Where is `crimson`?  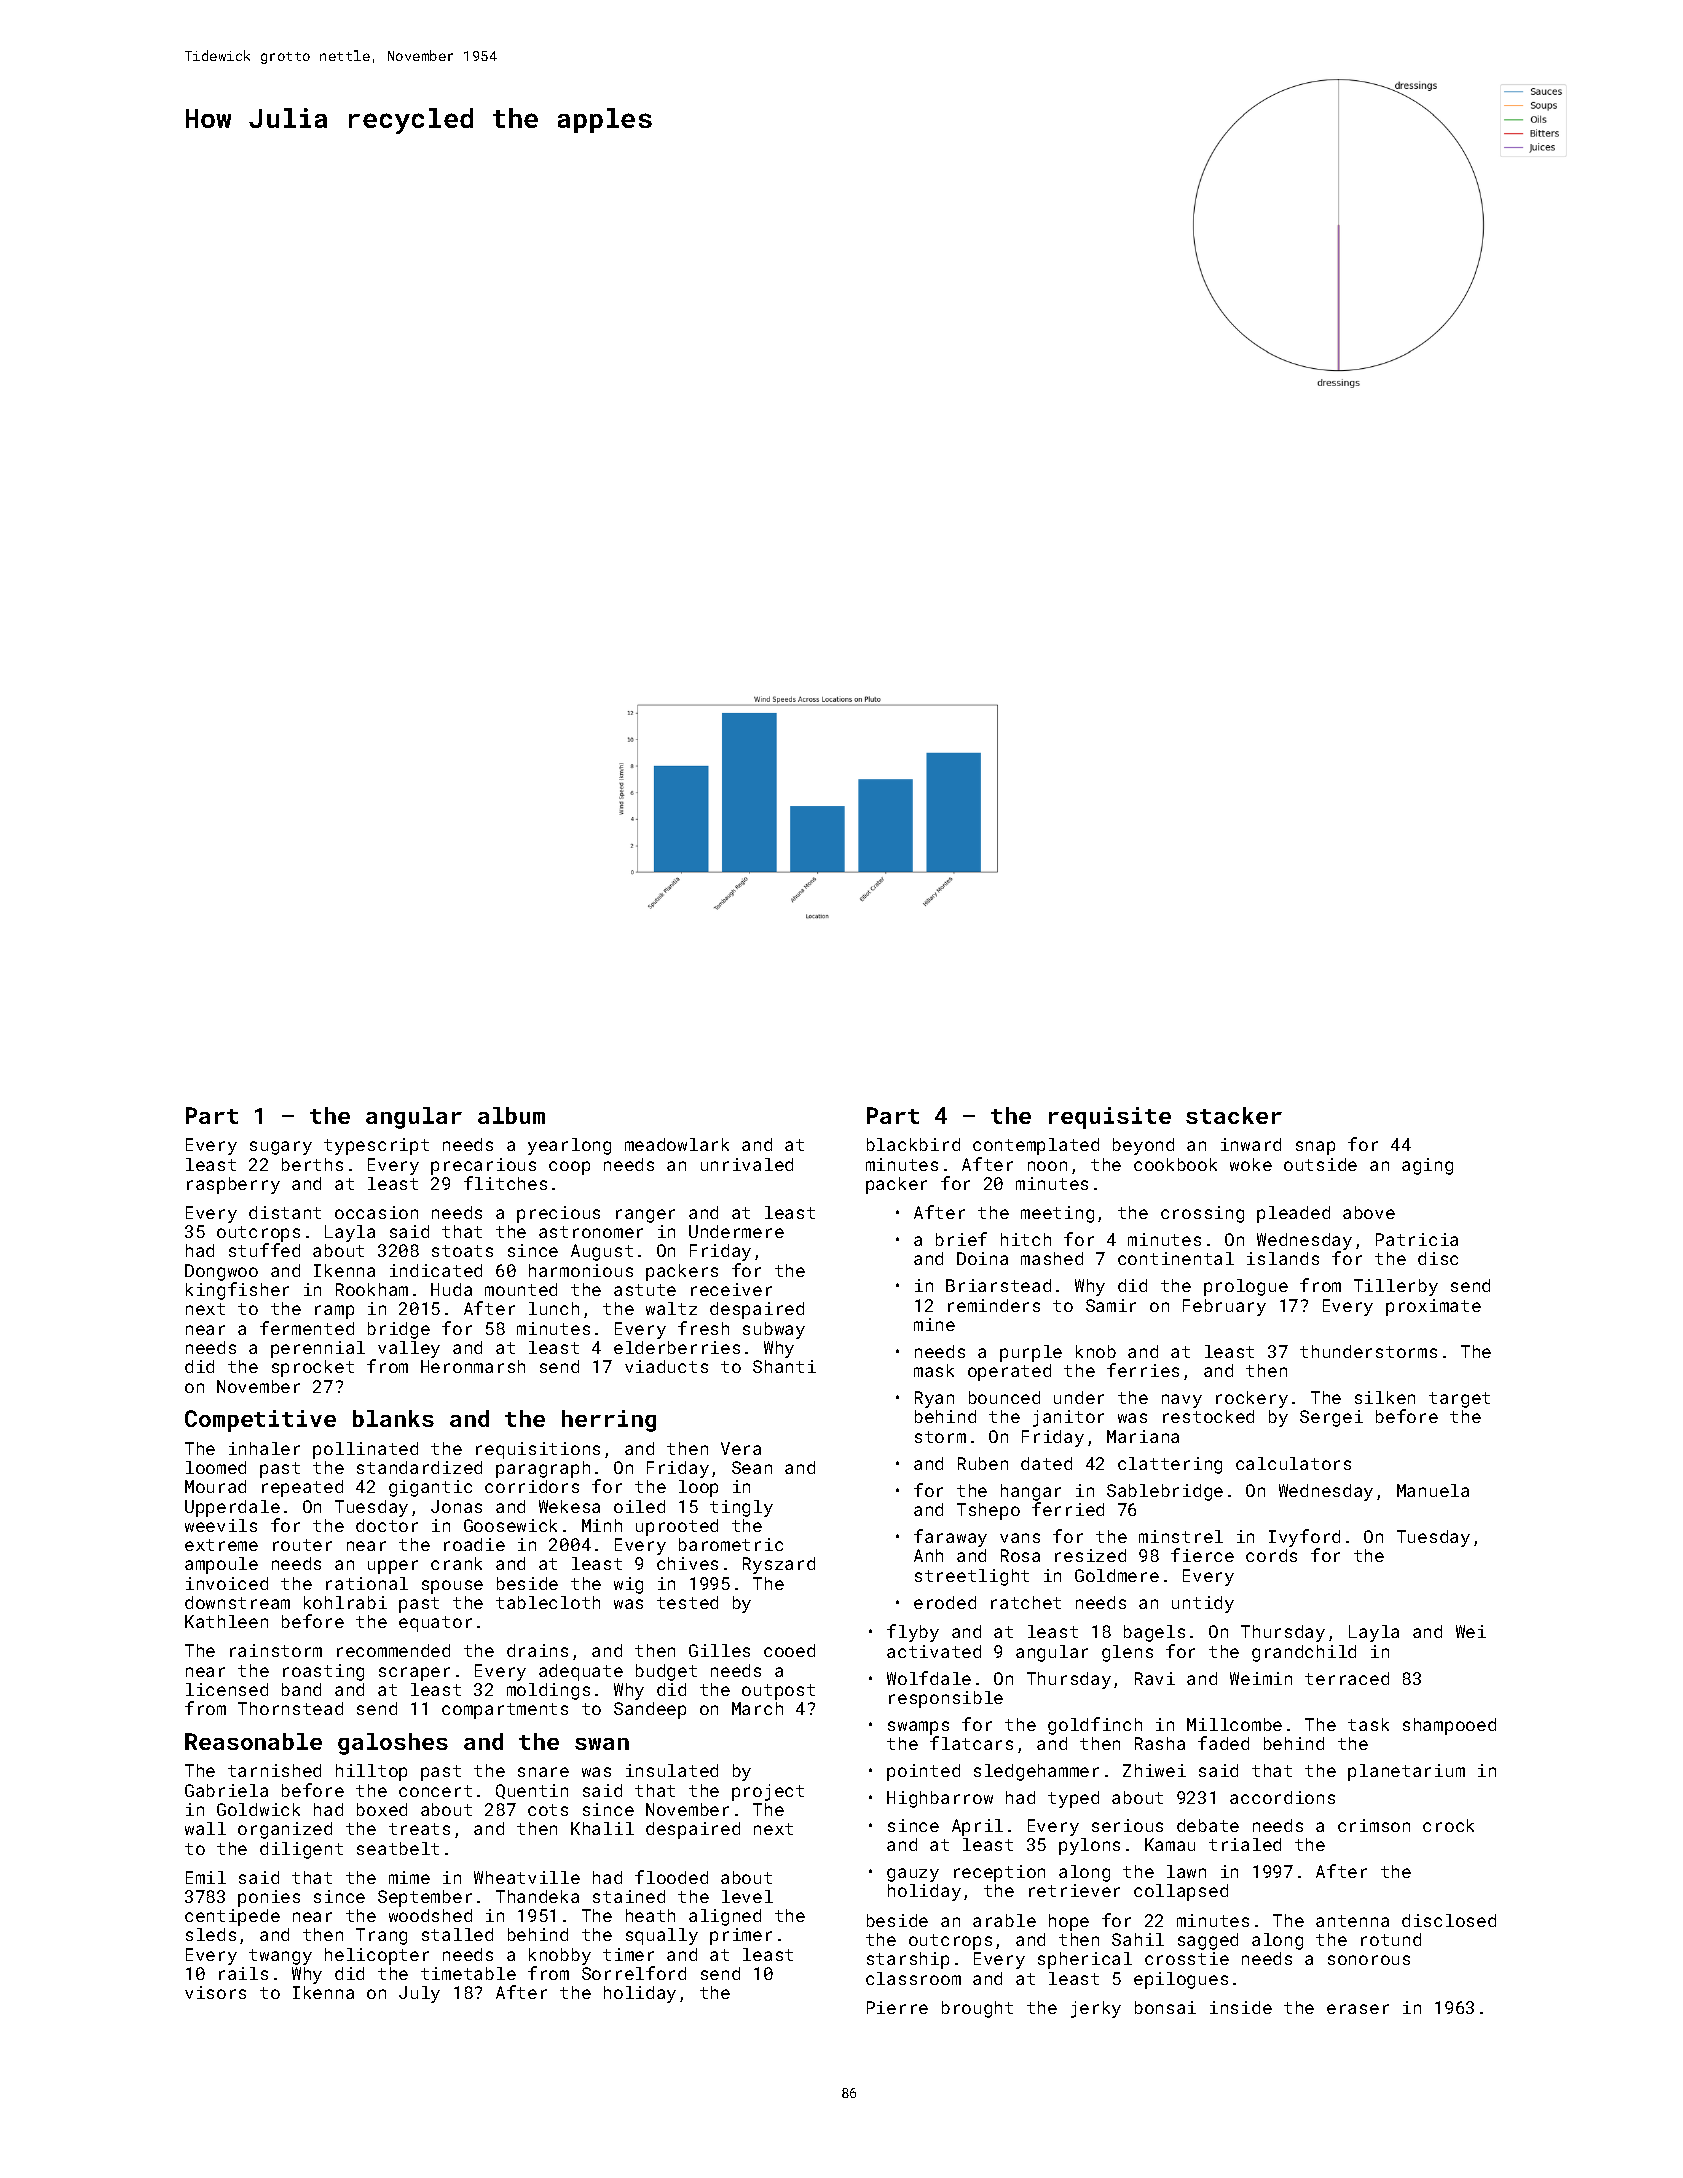
crimson is located at coordinates (1374, 1825).
